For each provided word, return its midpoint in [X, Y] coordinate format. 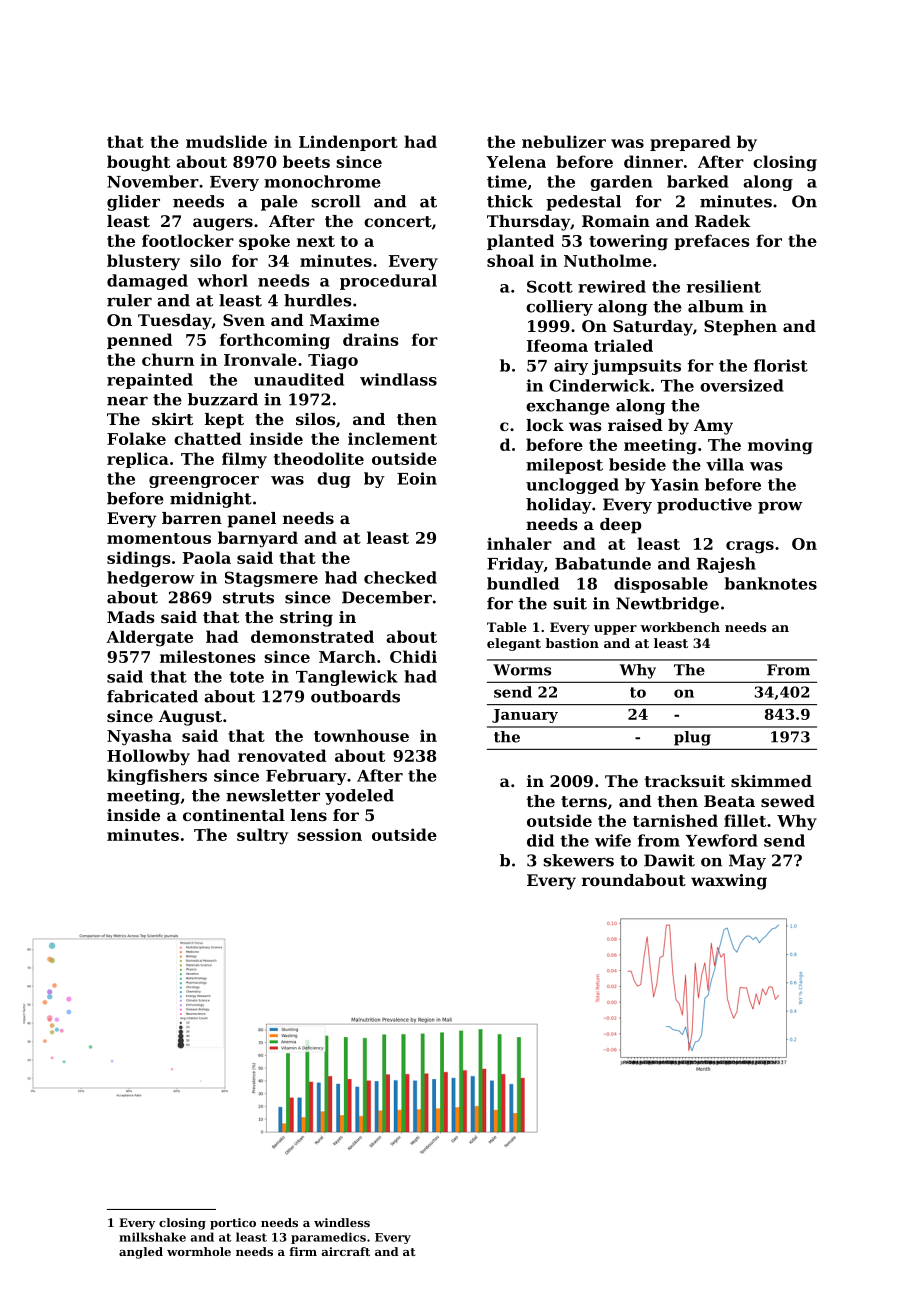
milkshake [152, 1237]
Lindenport [348, 143]
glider [133, 203]
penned [139, 341]
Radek [723, 221]
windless [342, 1222]
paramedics [328, 1238]
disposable [661, 585]
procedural [388, 282]
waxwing [729, 882]
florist [781, 365]
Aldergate [149, 638]
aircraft [346, 1251]
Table [507, 627]
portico [233, 1224]
